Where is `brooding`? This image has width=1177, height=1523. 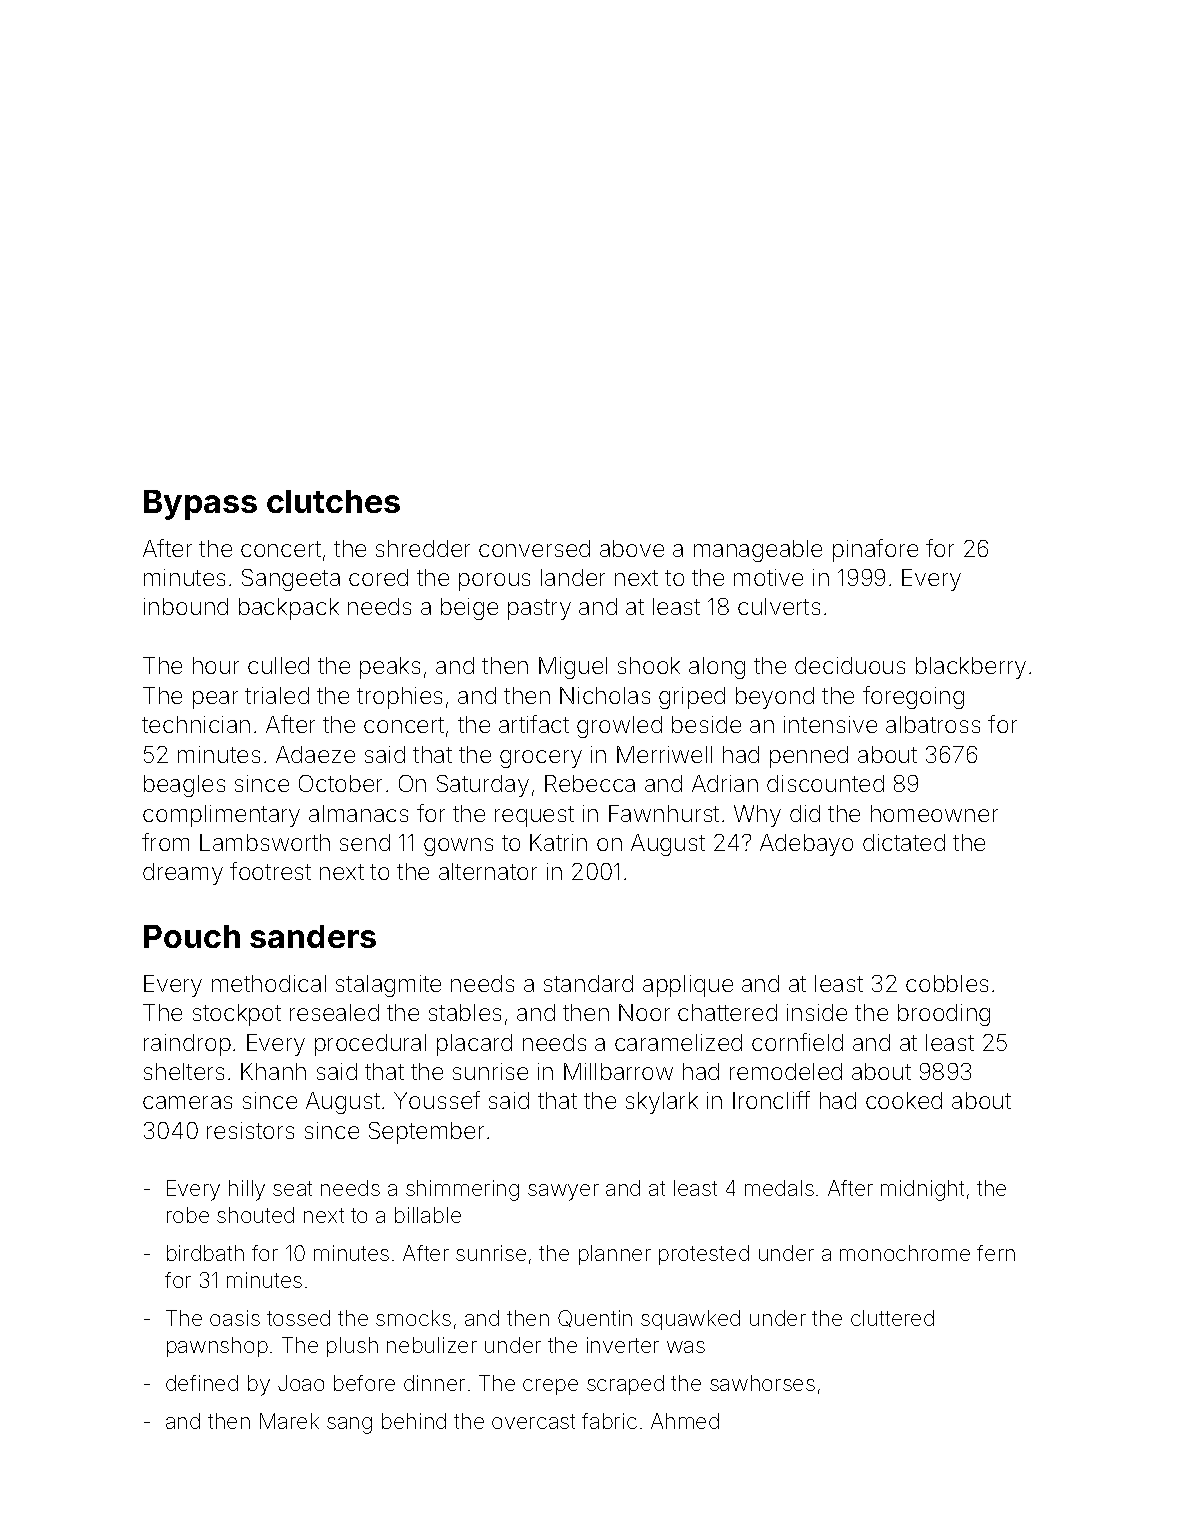
brooding is located at coordinates (944, 1015).
